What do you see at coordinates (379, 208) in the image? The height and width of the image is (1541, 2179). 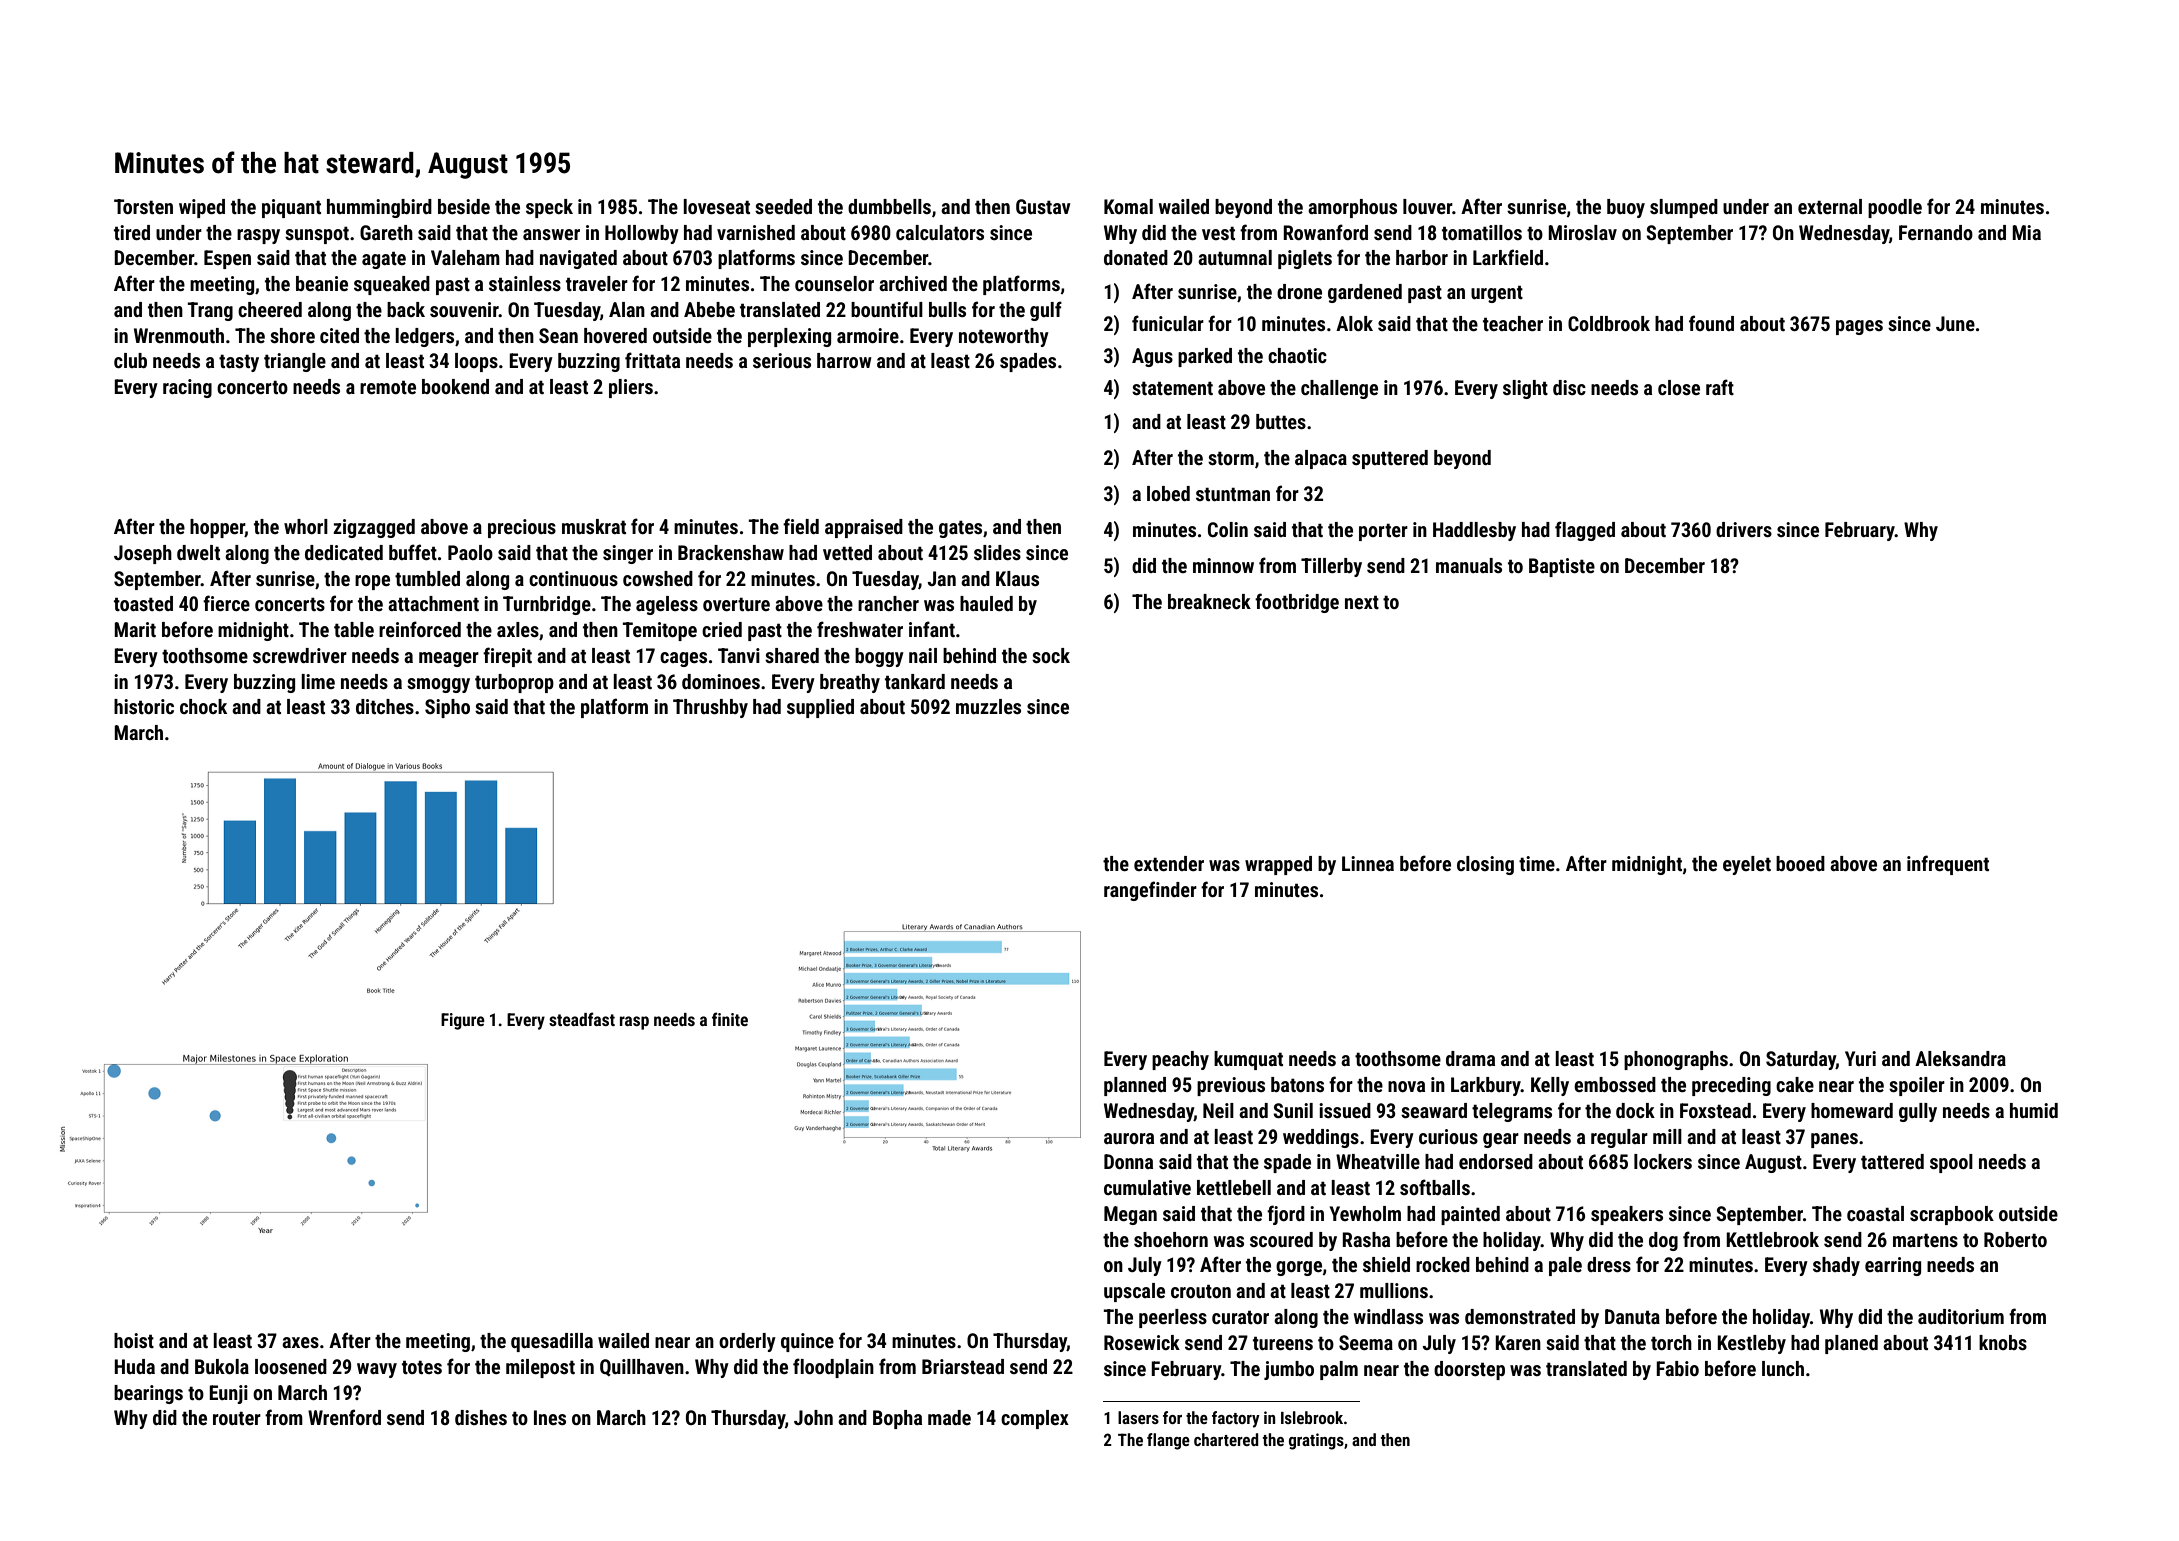 I see `hummingbird` at bounding box center [379, 208].
